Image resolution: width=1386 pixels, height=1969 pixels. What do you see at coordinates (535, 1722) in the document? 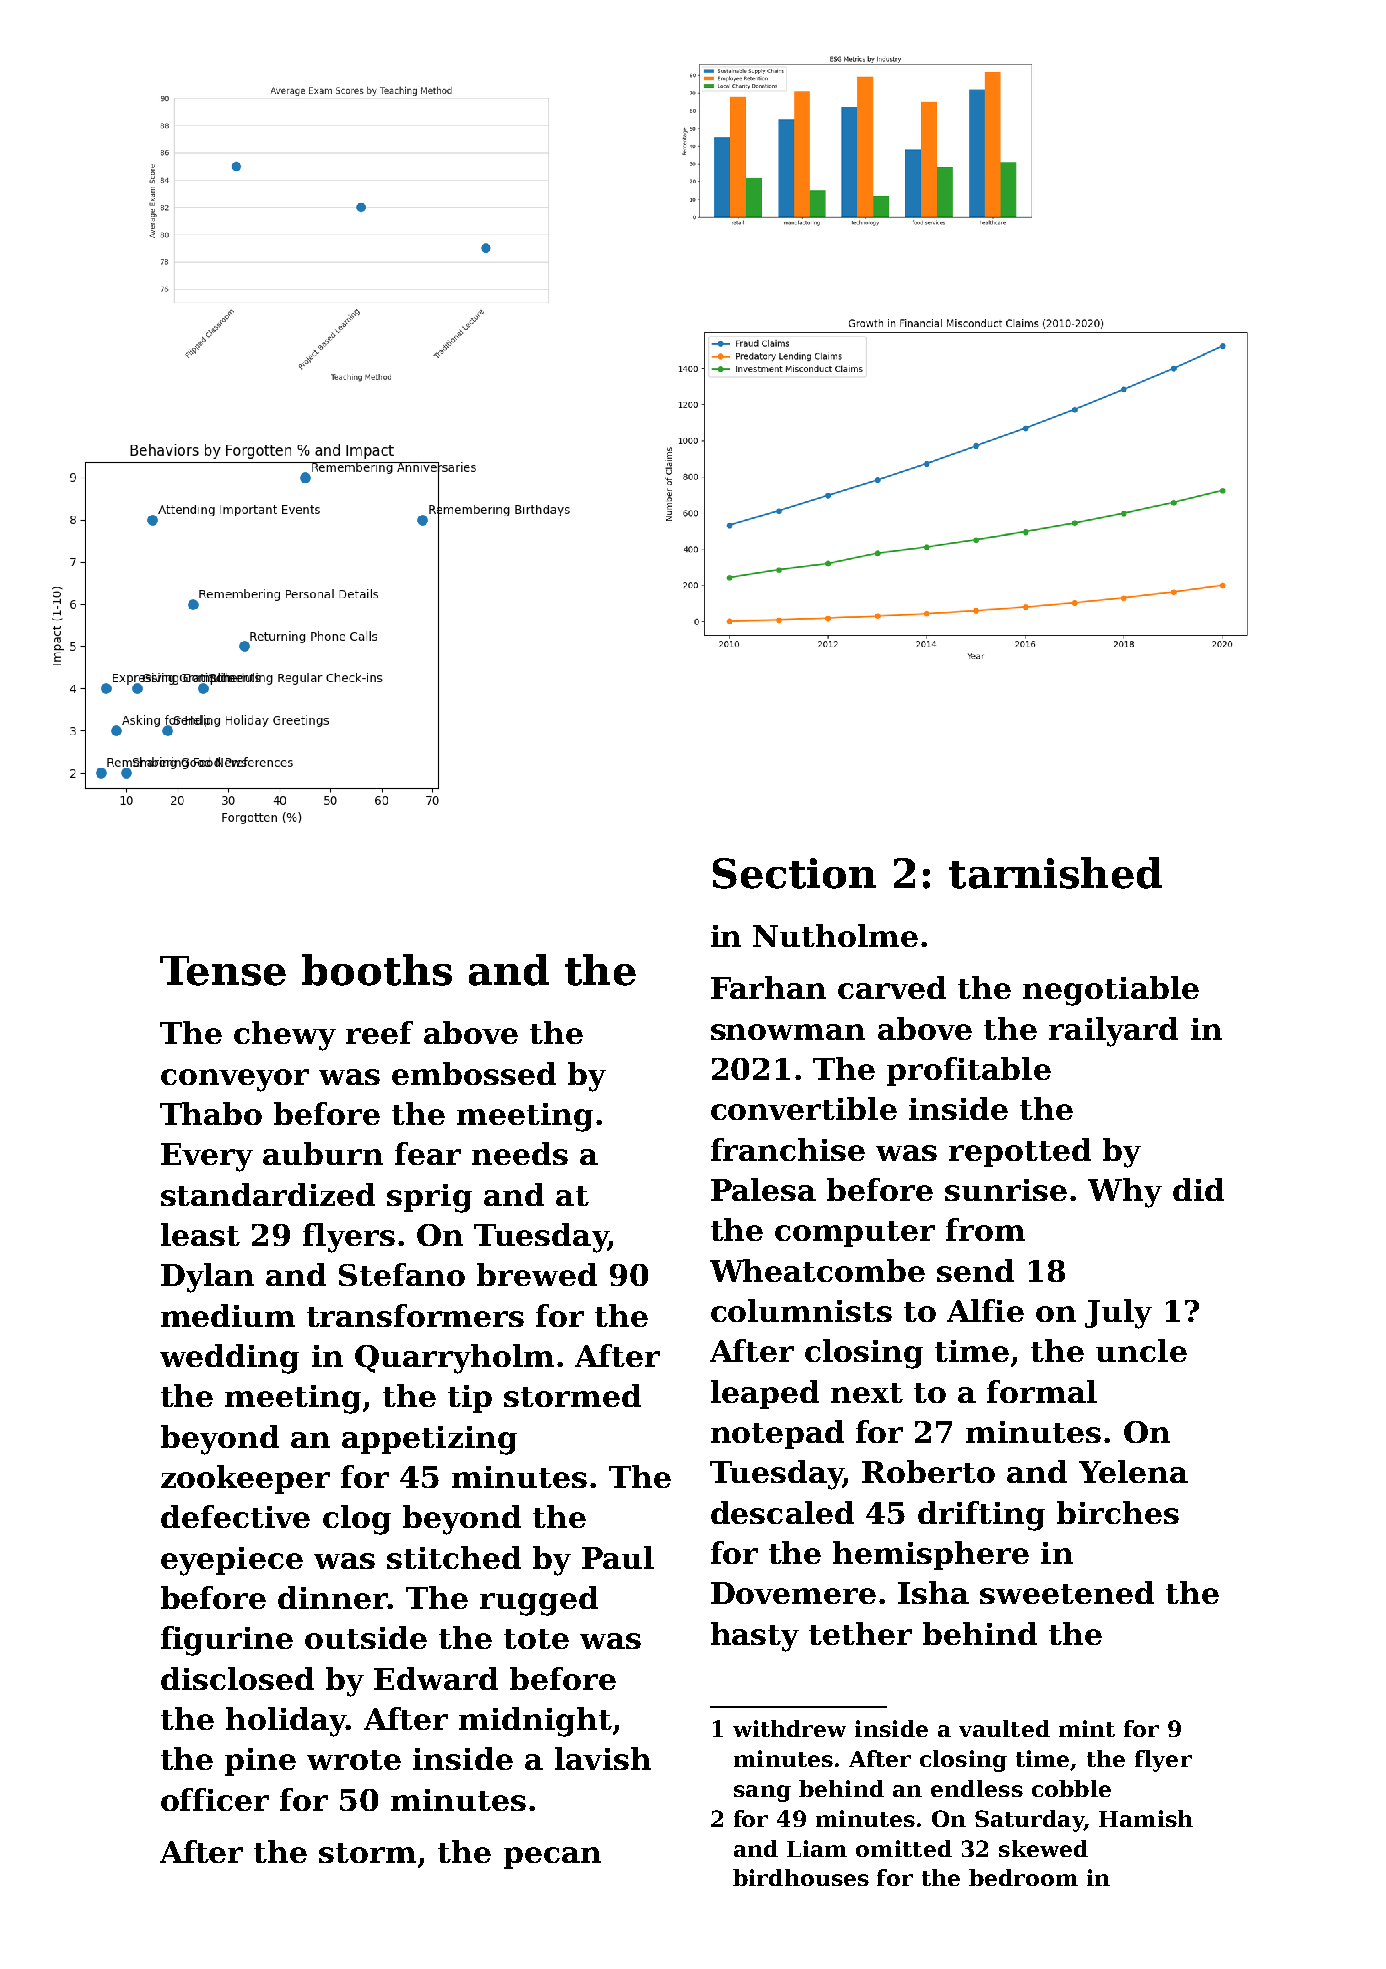
I see `midnight` at bounding box center [535, 1722].
